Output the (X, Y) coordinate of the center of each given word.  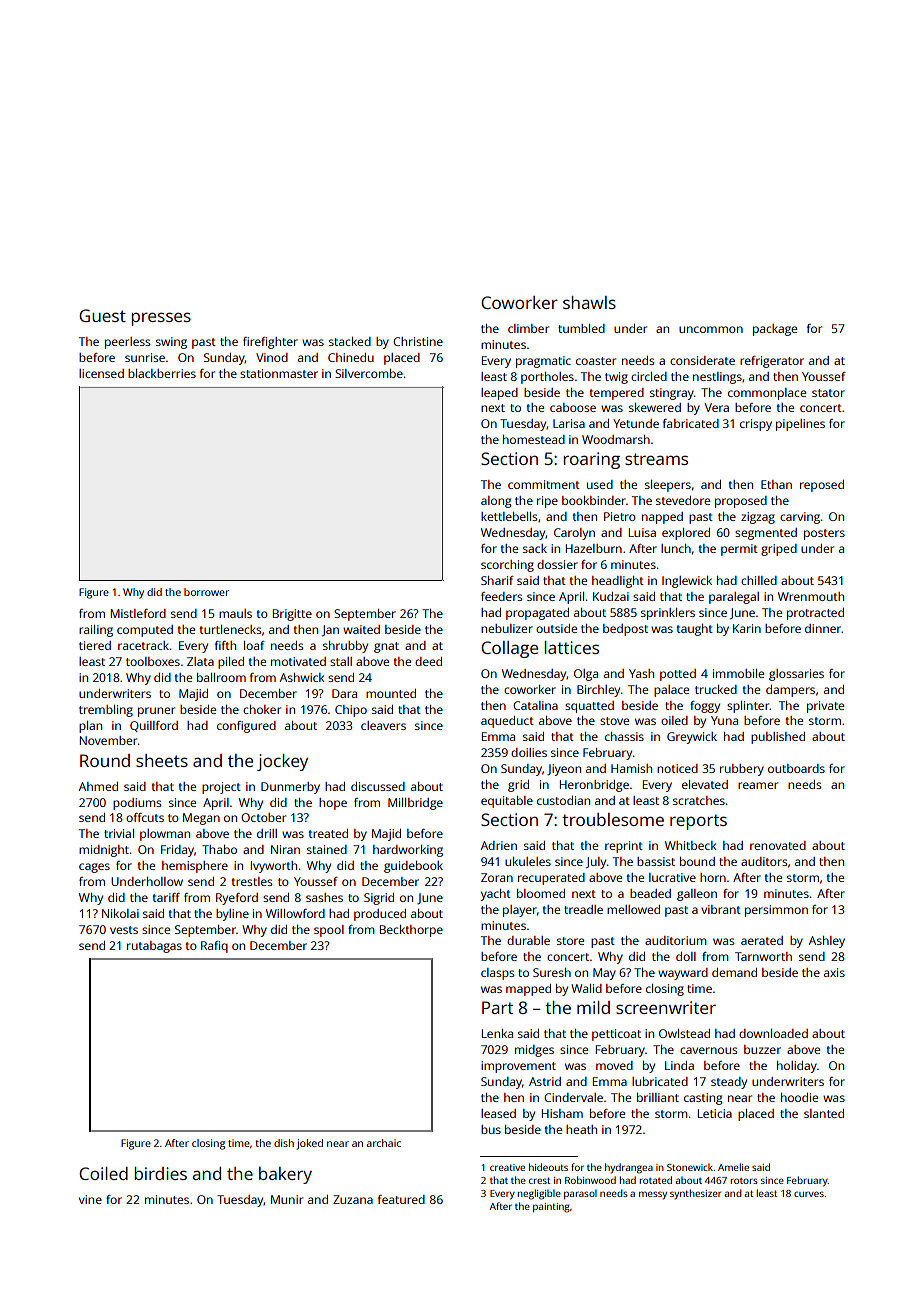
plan (90, 727)
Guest (102, 315)
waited (361, 629)
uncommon (711, 329)
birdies (160, 1173)
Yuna (724, 720)
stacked (350, 341)
